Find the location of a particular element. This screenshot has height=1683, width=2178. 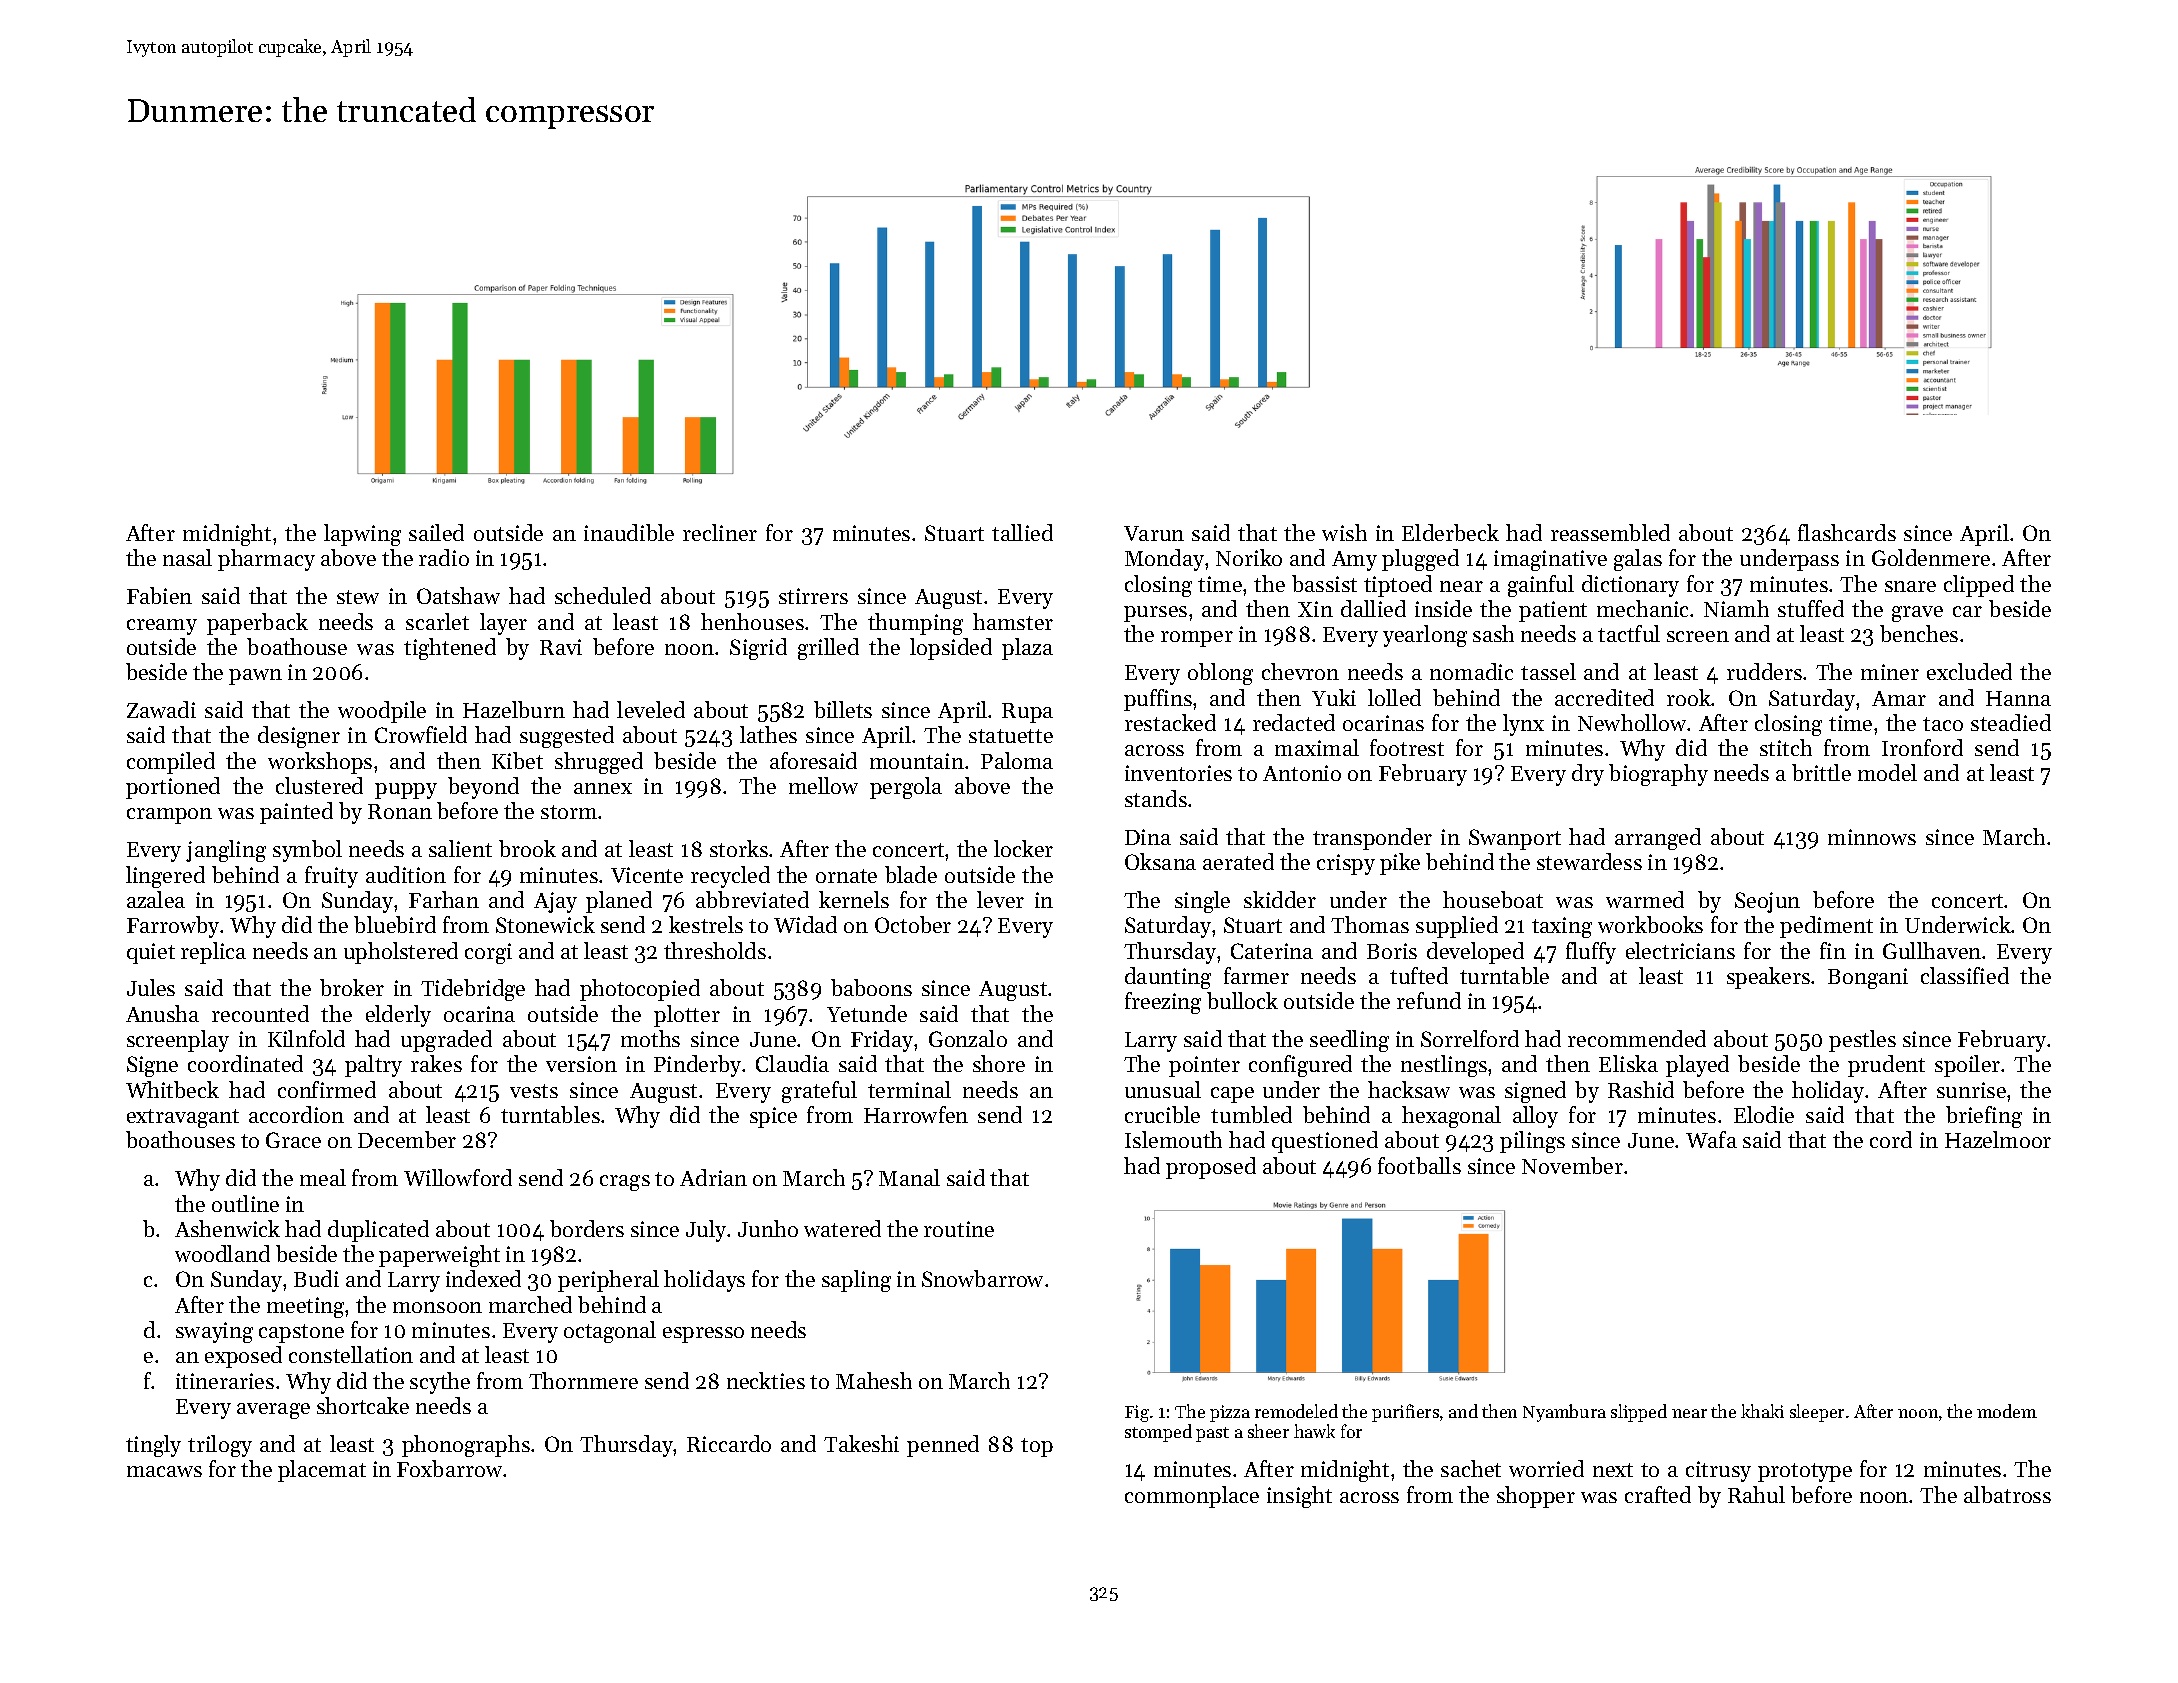

macaws is located at coordinates (164, 1471).
